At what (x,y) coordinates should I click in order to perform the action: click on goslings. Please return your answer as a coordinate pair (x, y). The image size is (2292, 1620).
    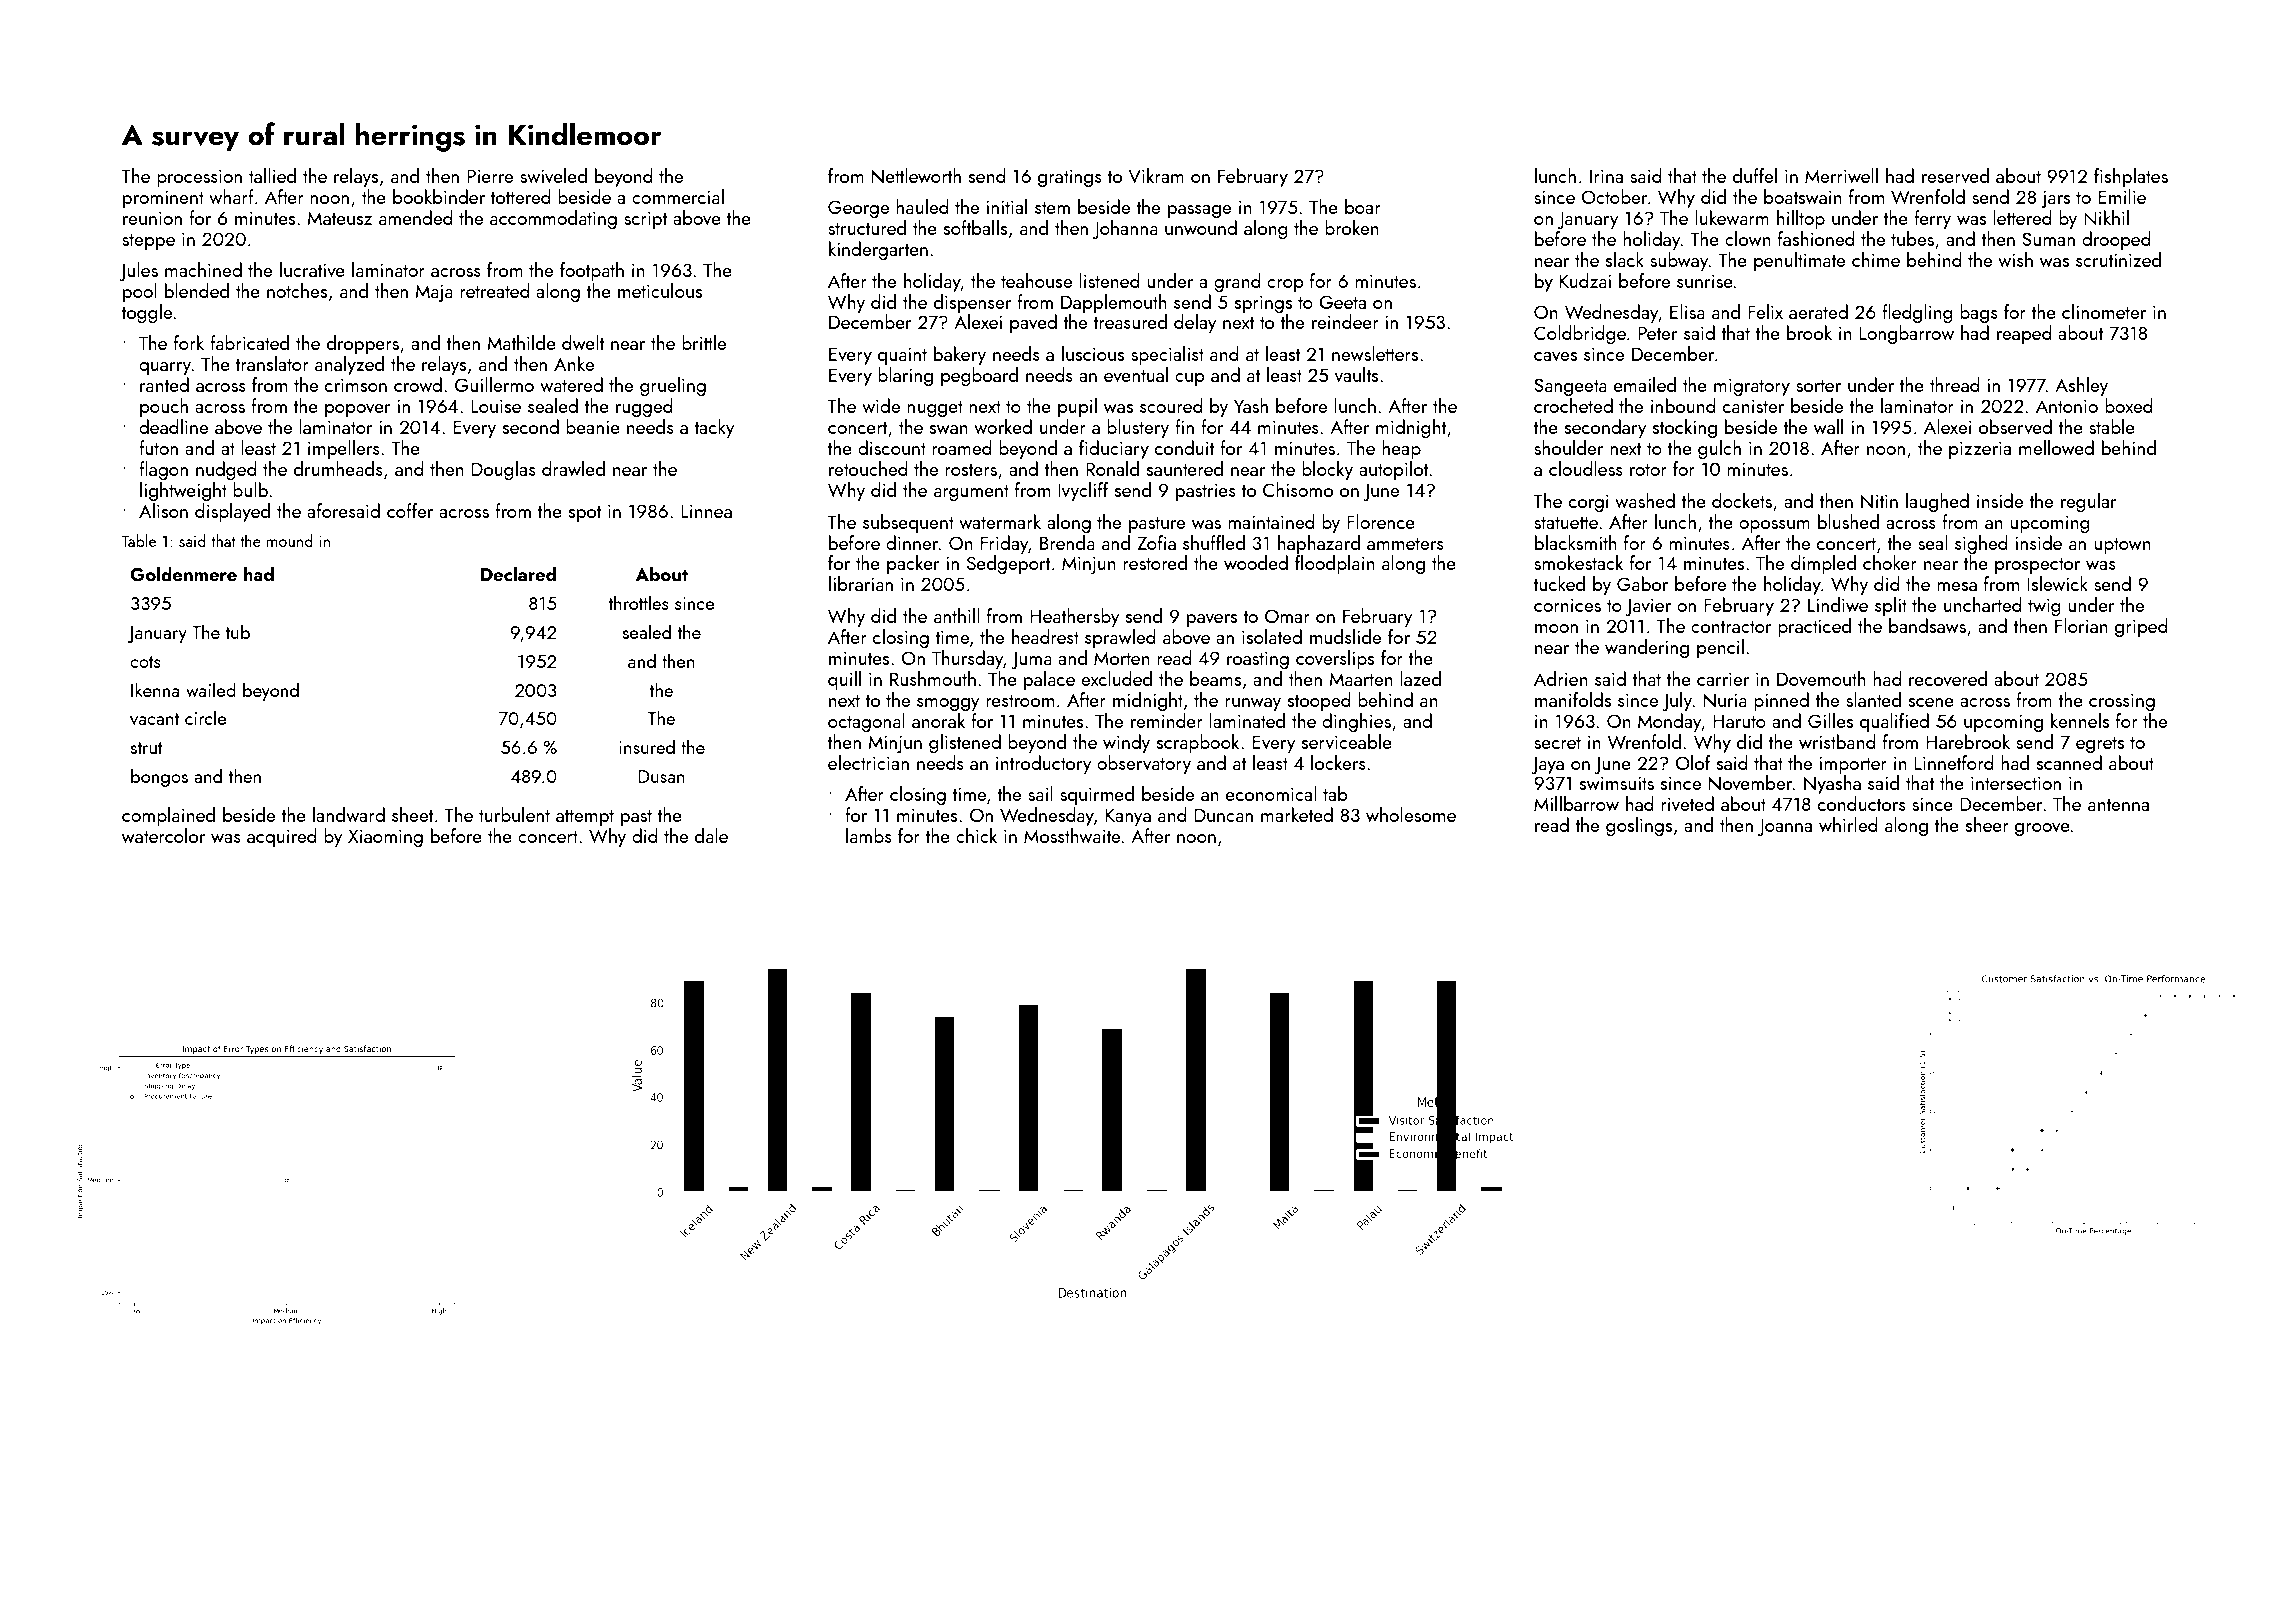
    Looking at the image, I should click on (1639, 826).
